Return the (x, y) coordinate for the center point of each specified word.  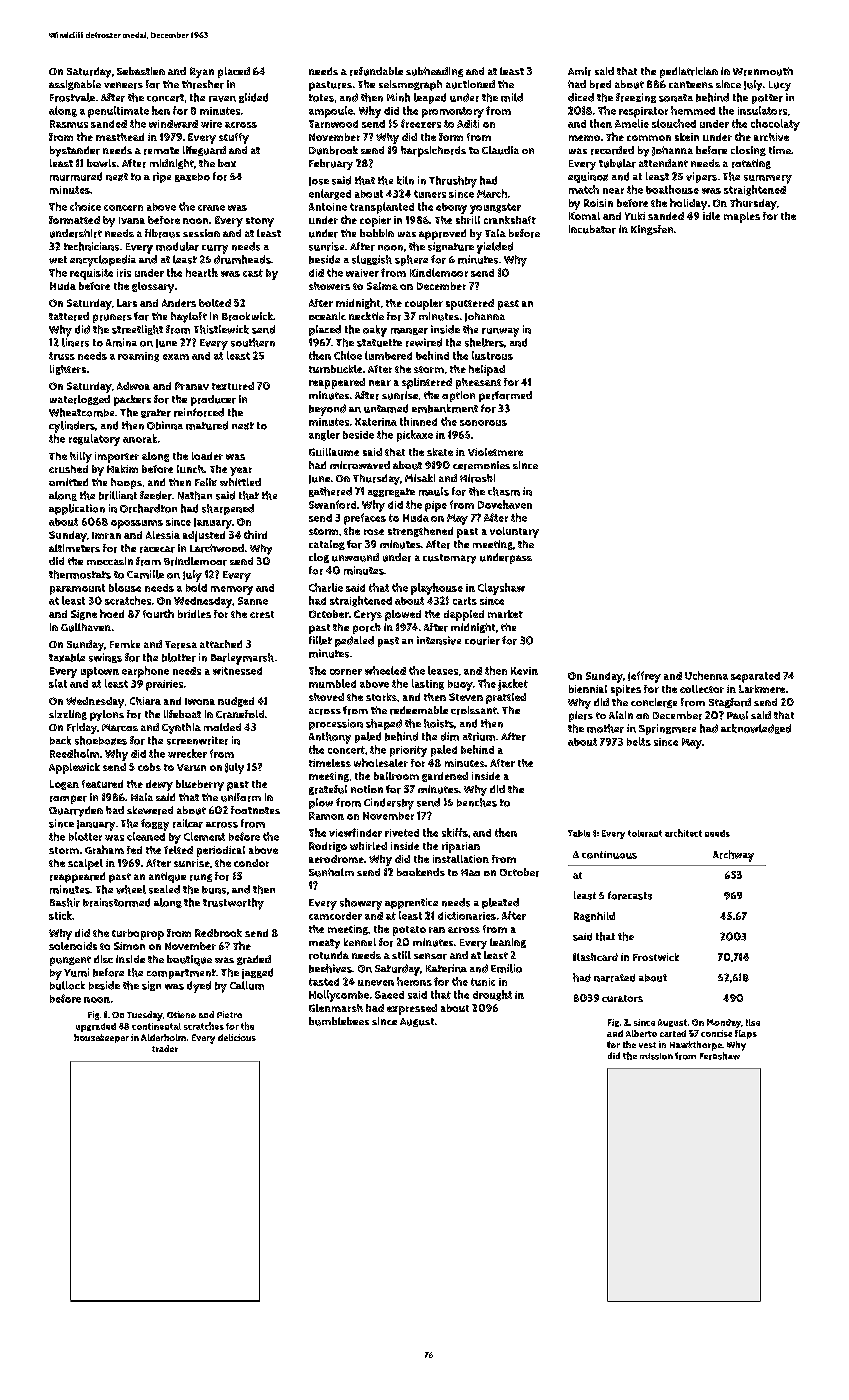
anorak (140, 438)
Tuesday (145, 1016)
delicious (237, 1037)
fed (134, 850)
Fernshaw (720, 1056)
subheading (434, 72)
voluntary (514, 532)
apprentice (411, 903)
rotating (751, 164)
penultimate (118, 112)
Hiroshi (477, 478)
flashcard (595, 957)
